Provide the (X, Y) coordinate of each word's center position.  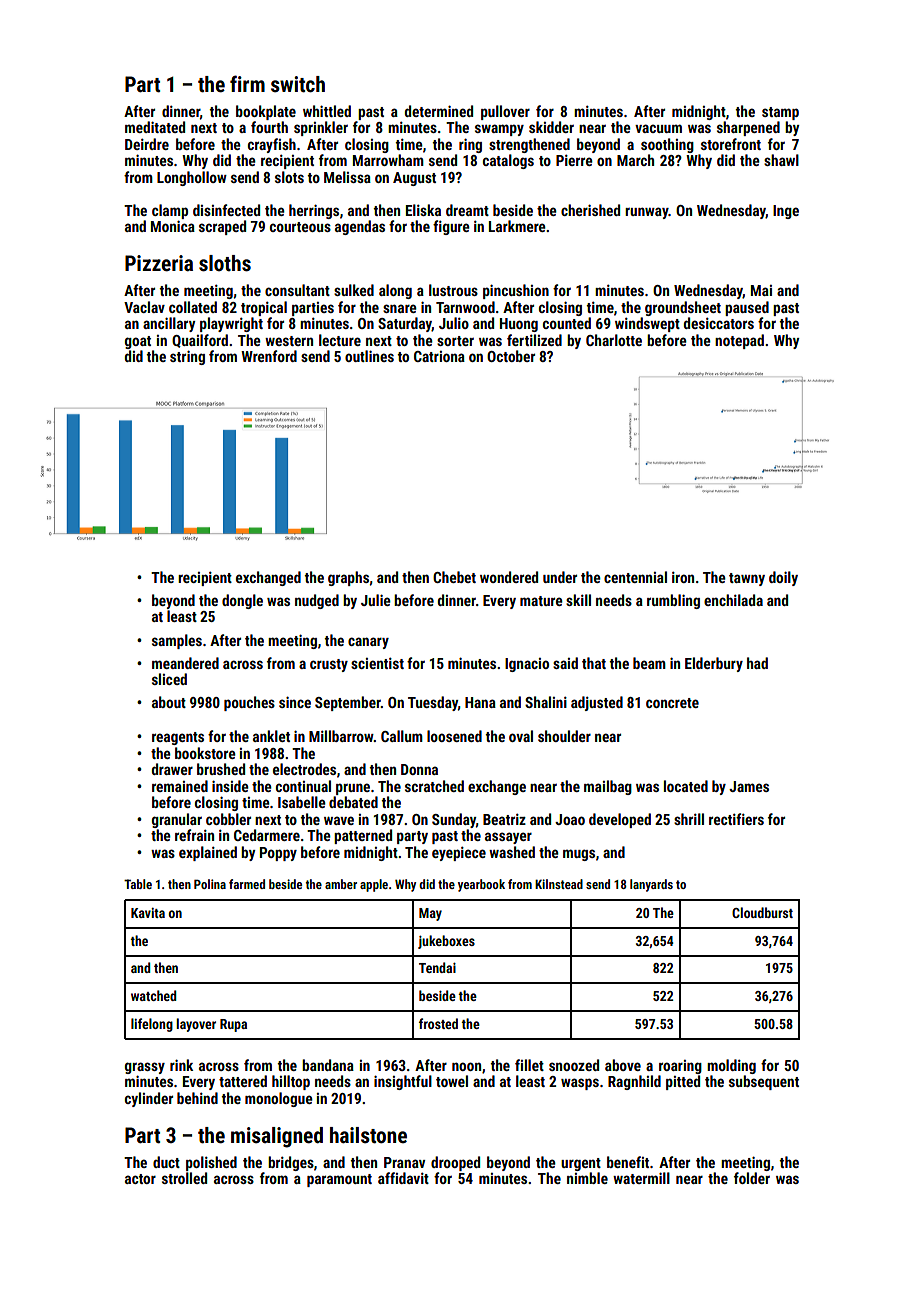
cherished (590, 210)
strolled (184, 1178)
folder (752, 1178)
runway (647, 213)
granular (177, 820)
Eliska (423, 210)
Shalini (546, 702)
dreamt (467, 210)
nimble (587, 1178)
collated (193, 307)
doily (783, 578)
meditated (155, 127)
